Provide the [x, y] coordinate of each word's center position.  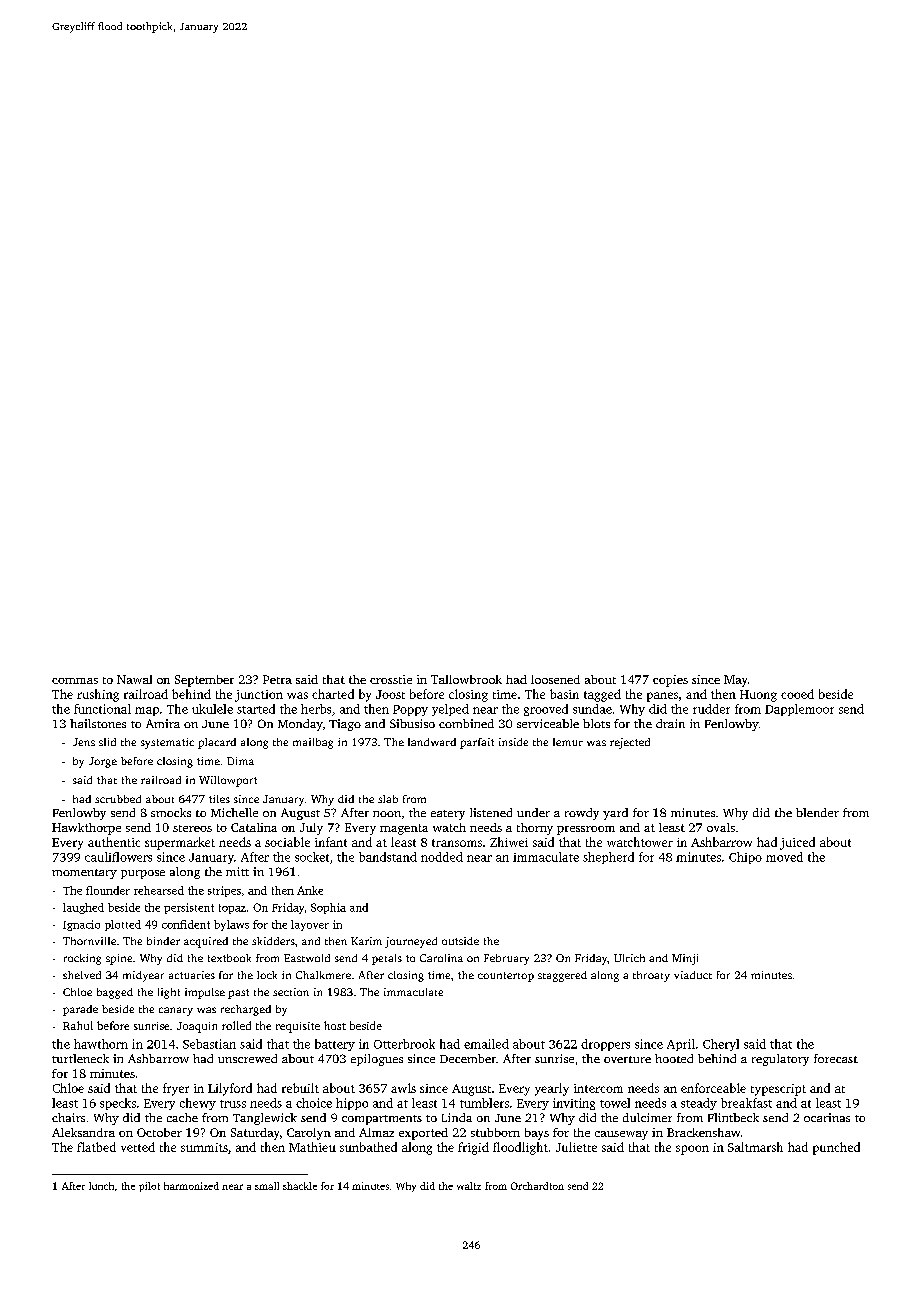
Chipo [745, 858]
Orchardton [537, 1186]
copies [670, 681]
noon [387, 814]
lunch [101, 1186]
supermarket [180, 843]
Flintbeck [733, 1117]
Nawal [134, 679]
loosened [555, 679]
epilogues [377, 1060]
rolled [236, 1025]
